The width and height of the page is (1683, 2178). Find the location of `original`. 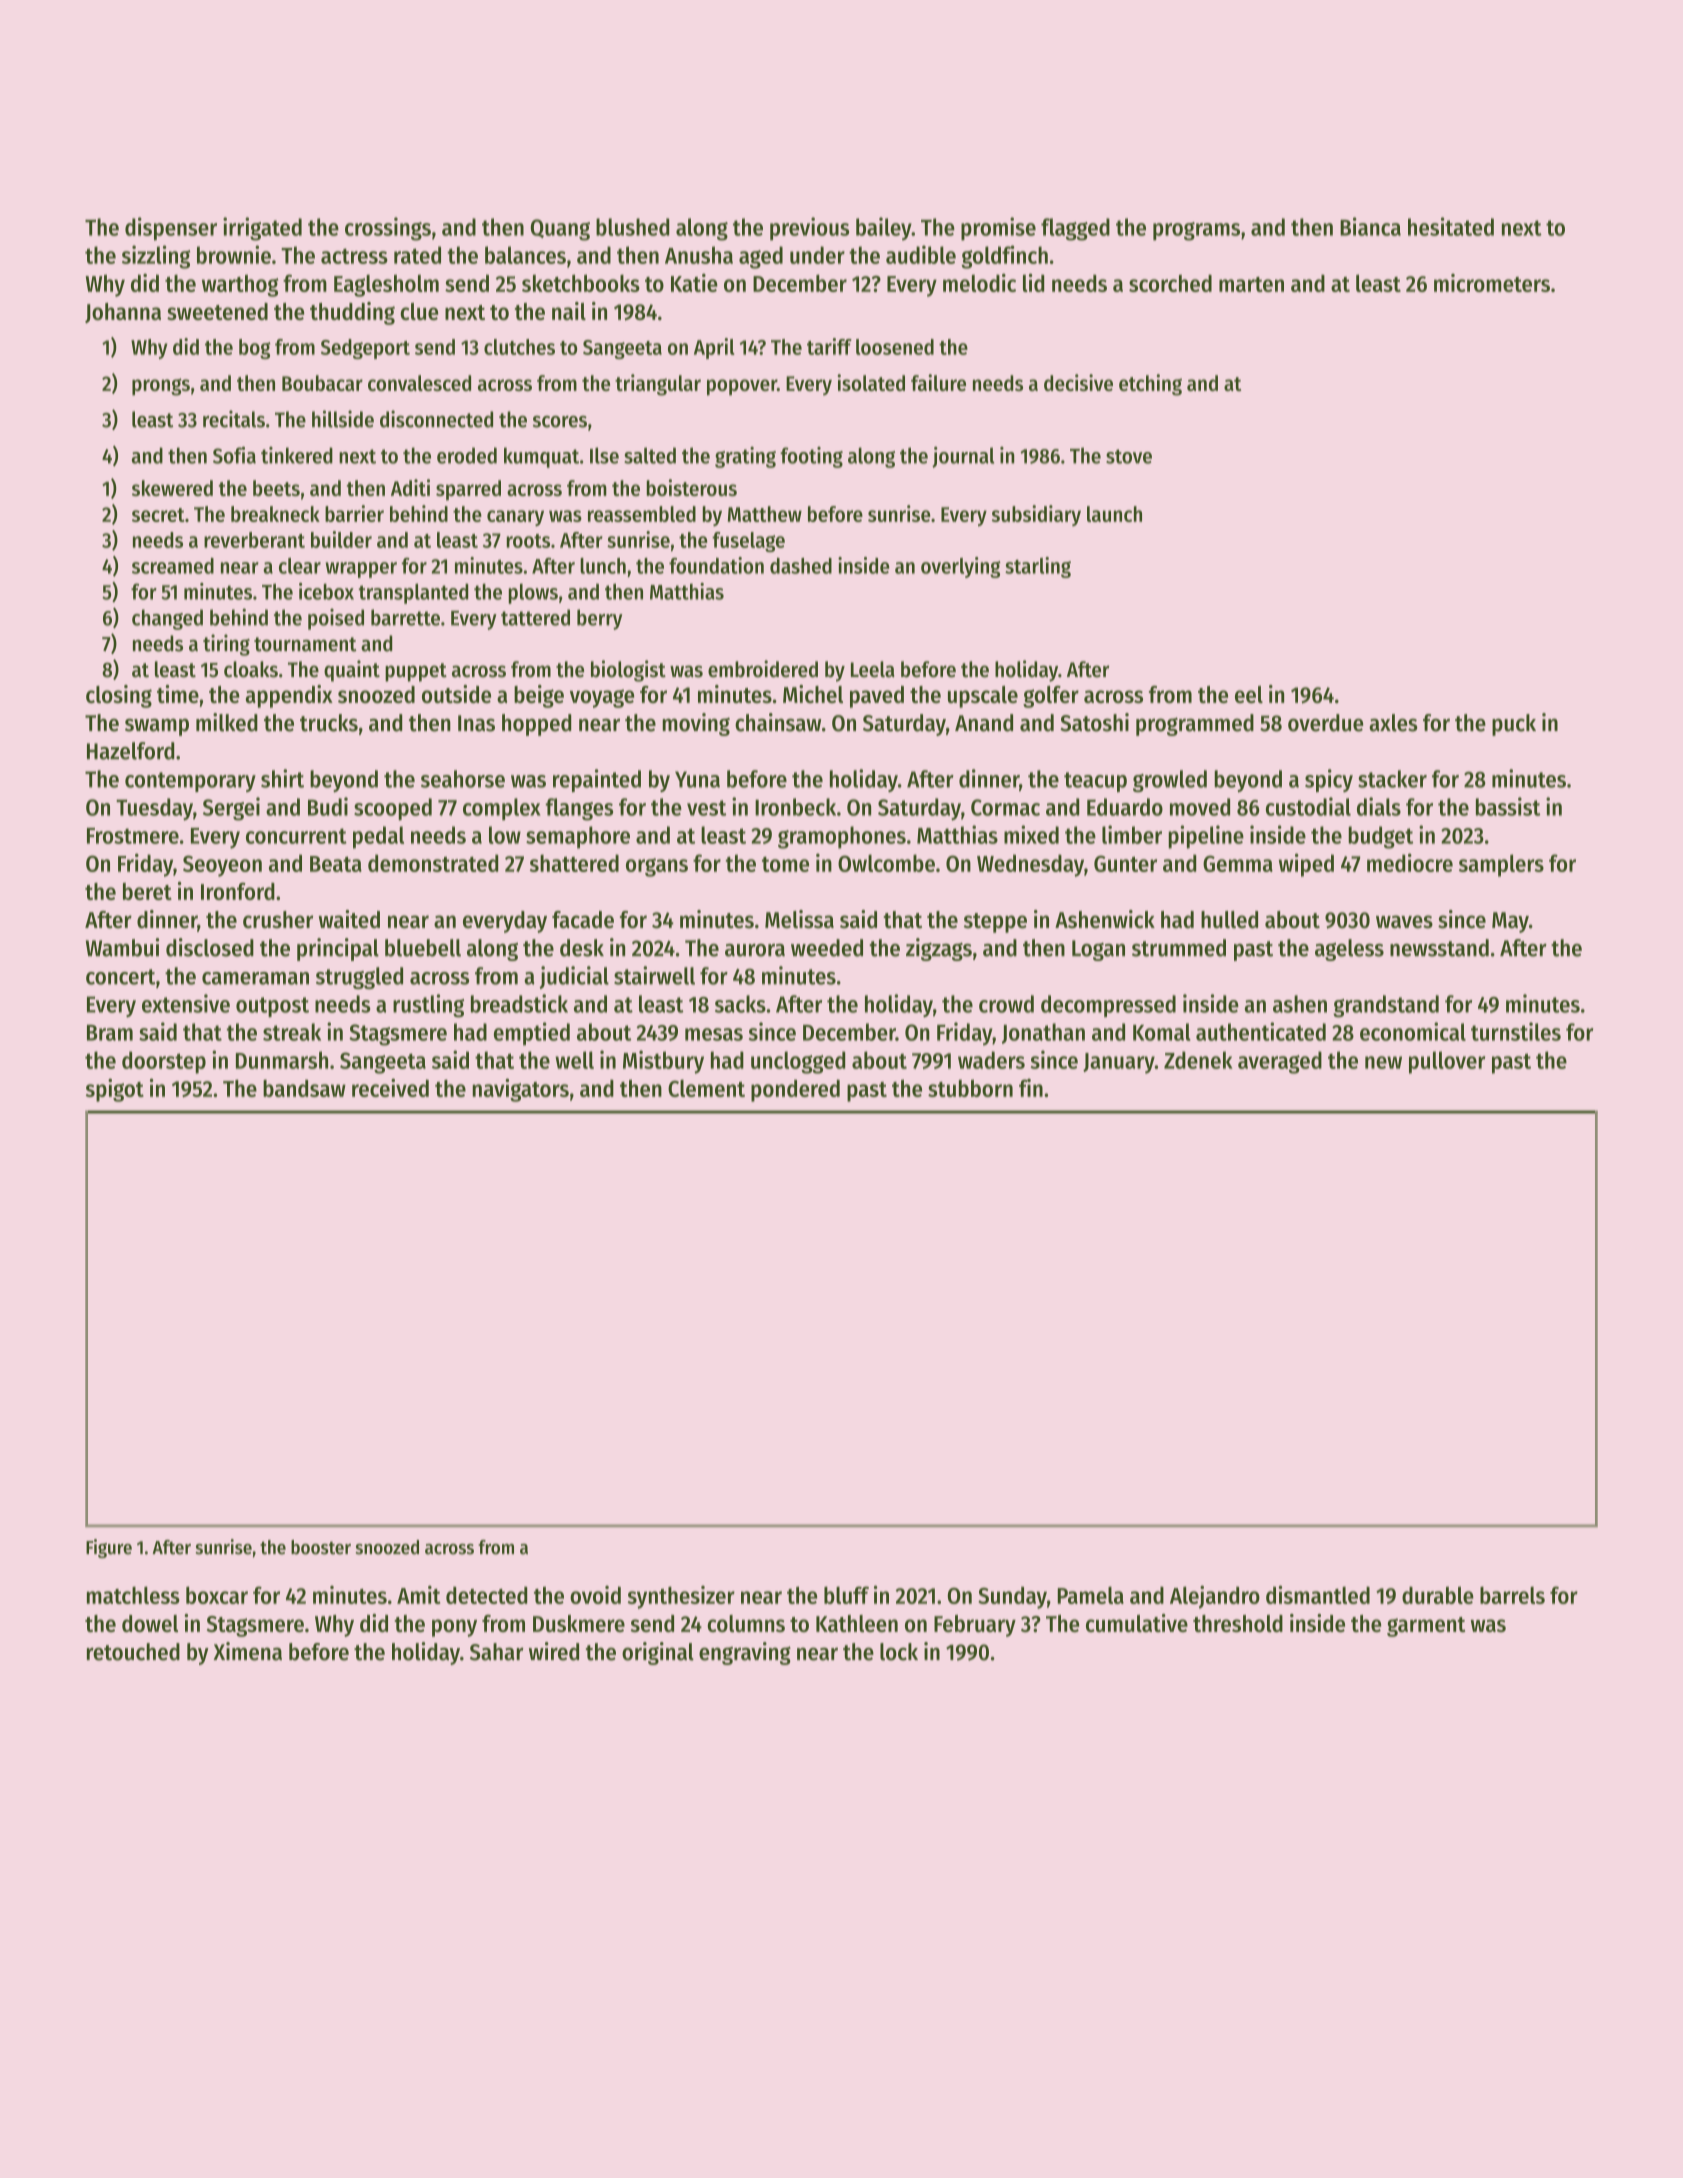

original is located at coordinates (658, 1653).
